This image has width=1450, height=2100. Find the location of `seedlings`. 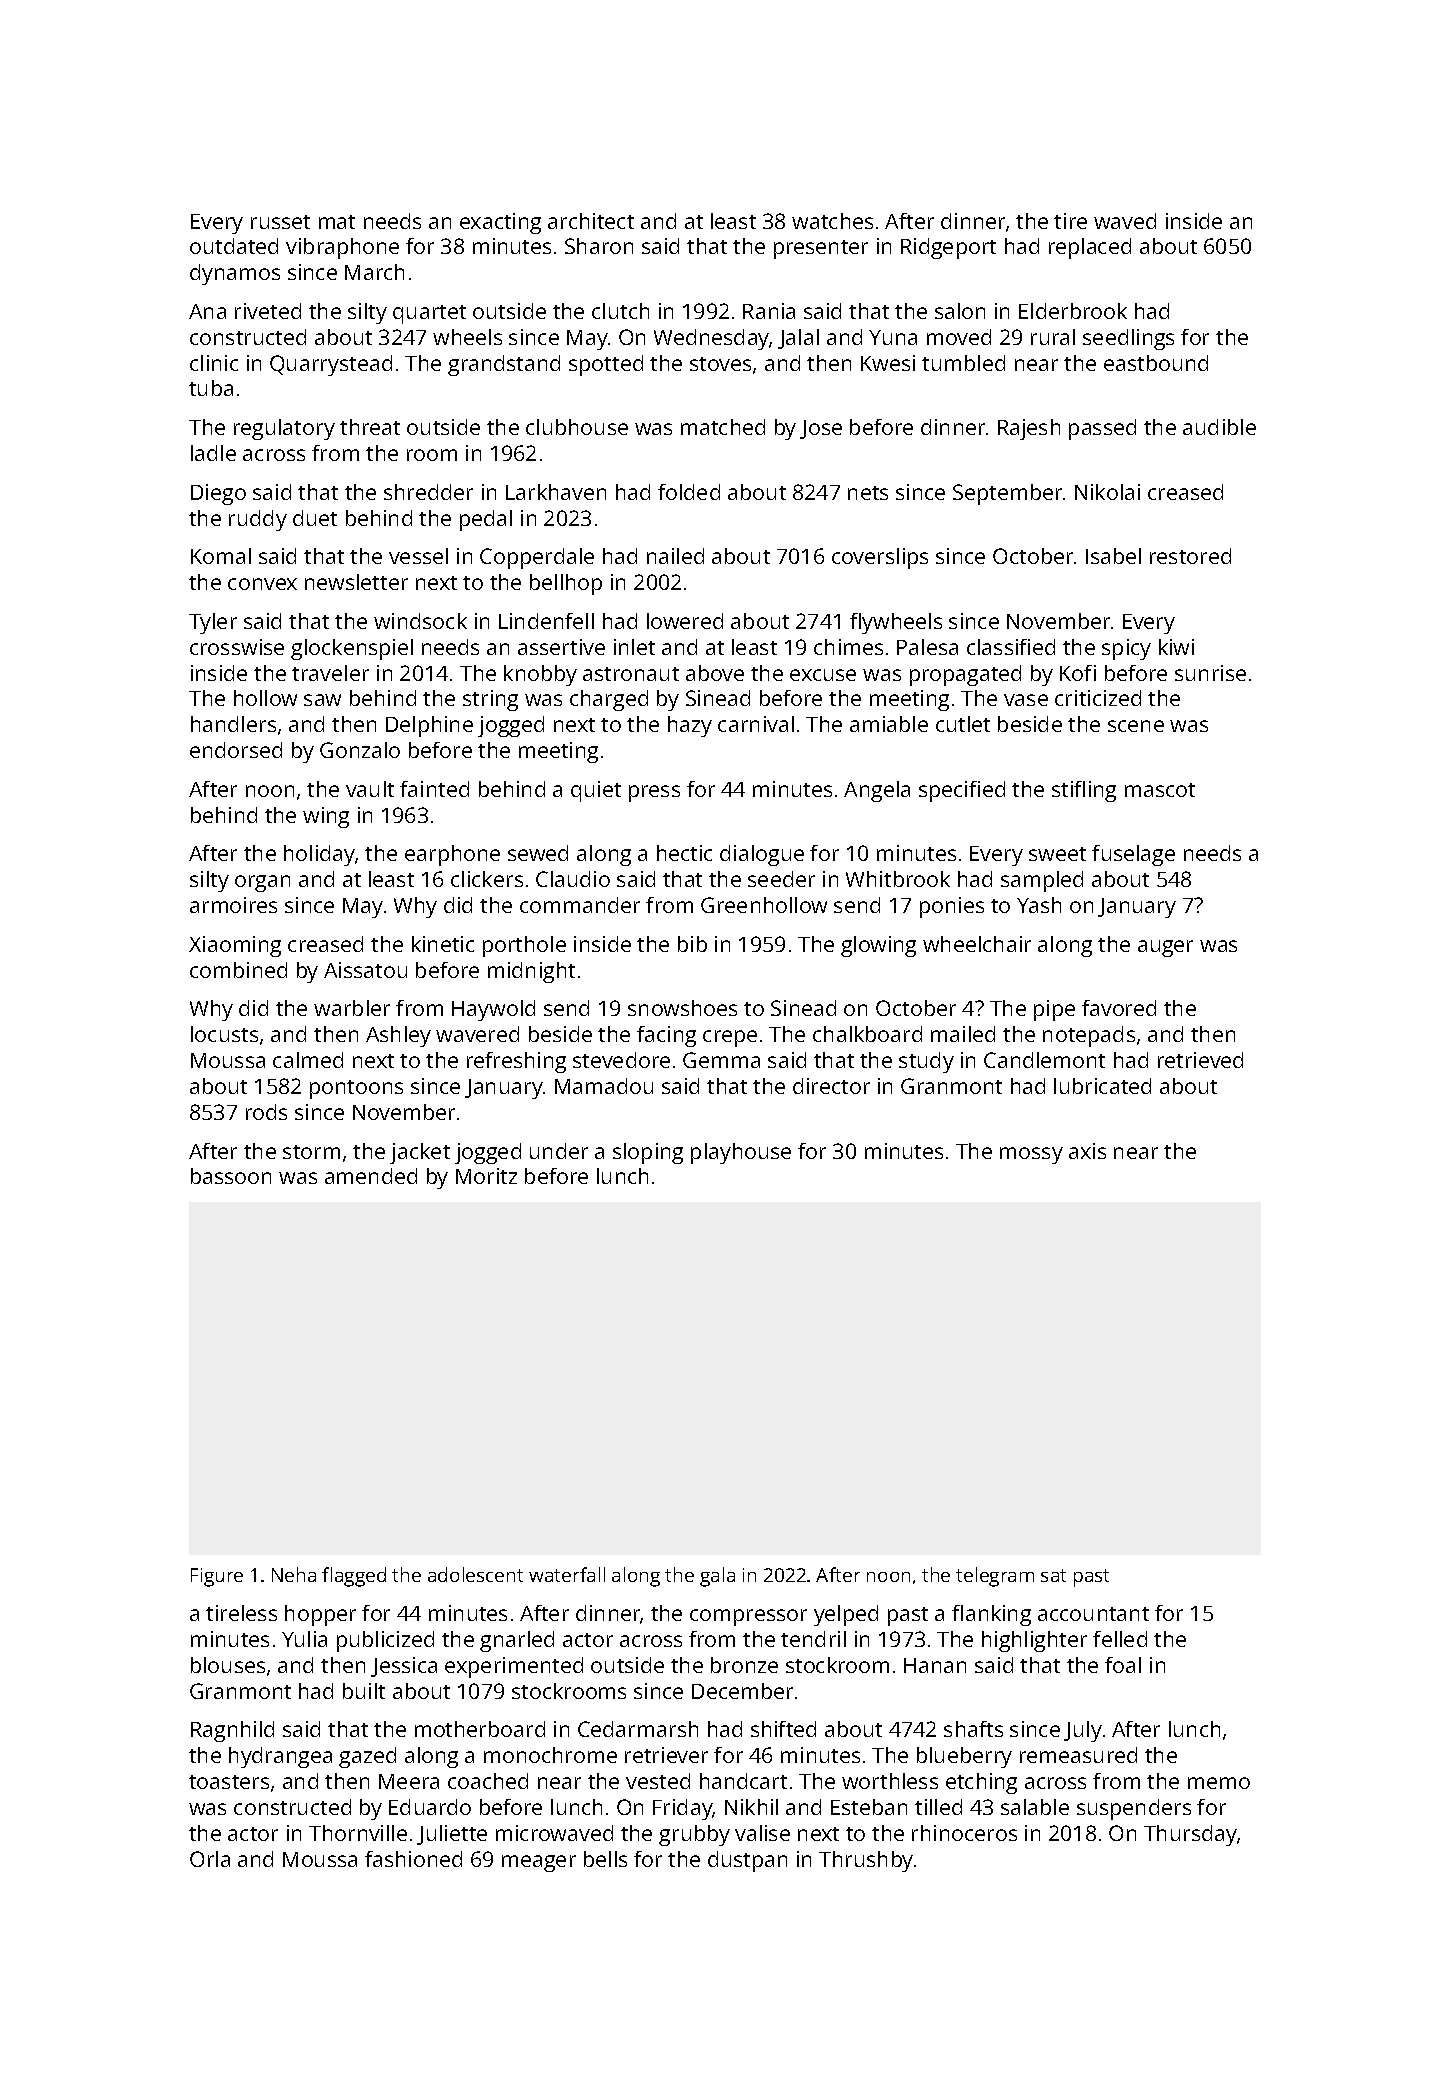

seedlings is located at coordinates (1128, 339).
